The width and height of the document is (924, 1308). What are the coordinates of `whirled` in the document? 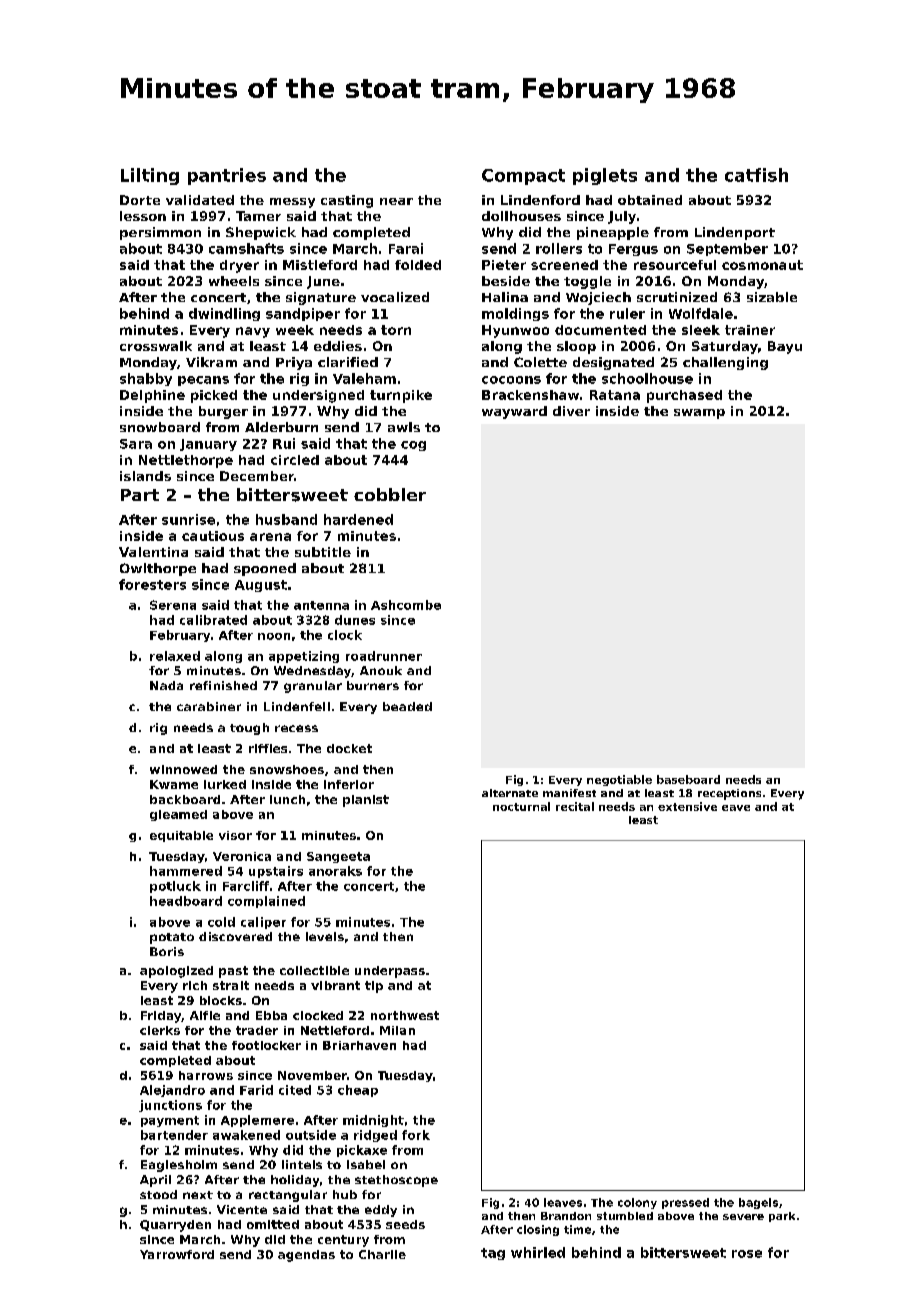 It's located at (538, 1252).
